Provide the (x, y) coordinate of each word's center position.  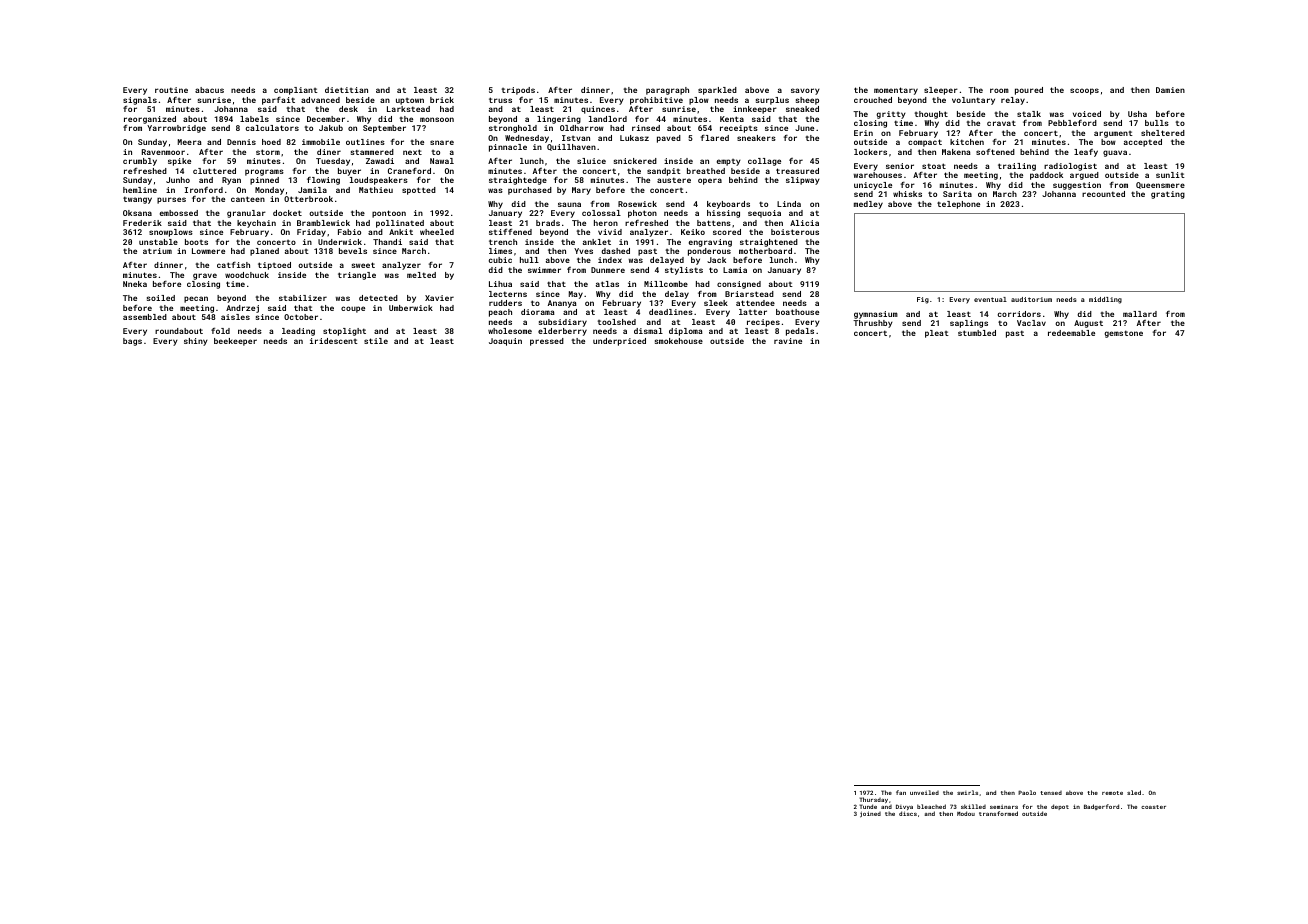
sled (1134, 792)
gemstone (1123, 334)
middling (1105, 300)
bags (132, 342)
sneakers (756, 138)
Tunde (868, 806)
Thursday (873, 800)
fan (901, 792)
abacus (209, 90)
